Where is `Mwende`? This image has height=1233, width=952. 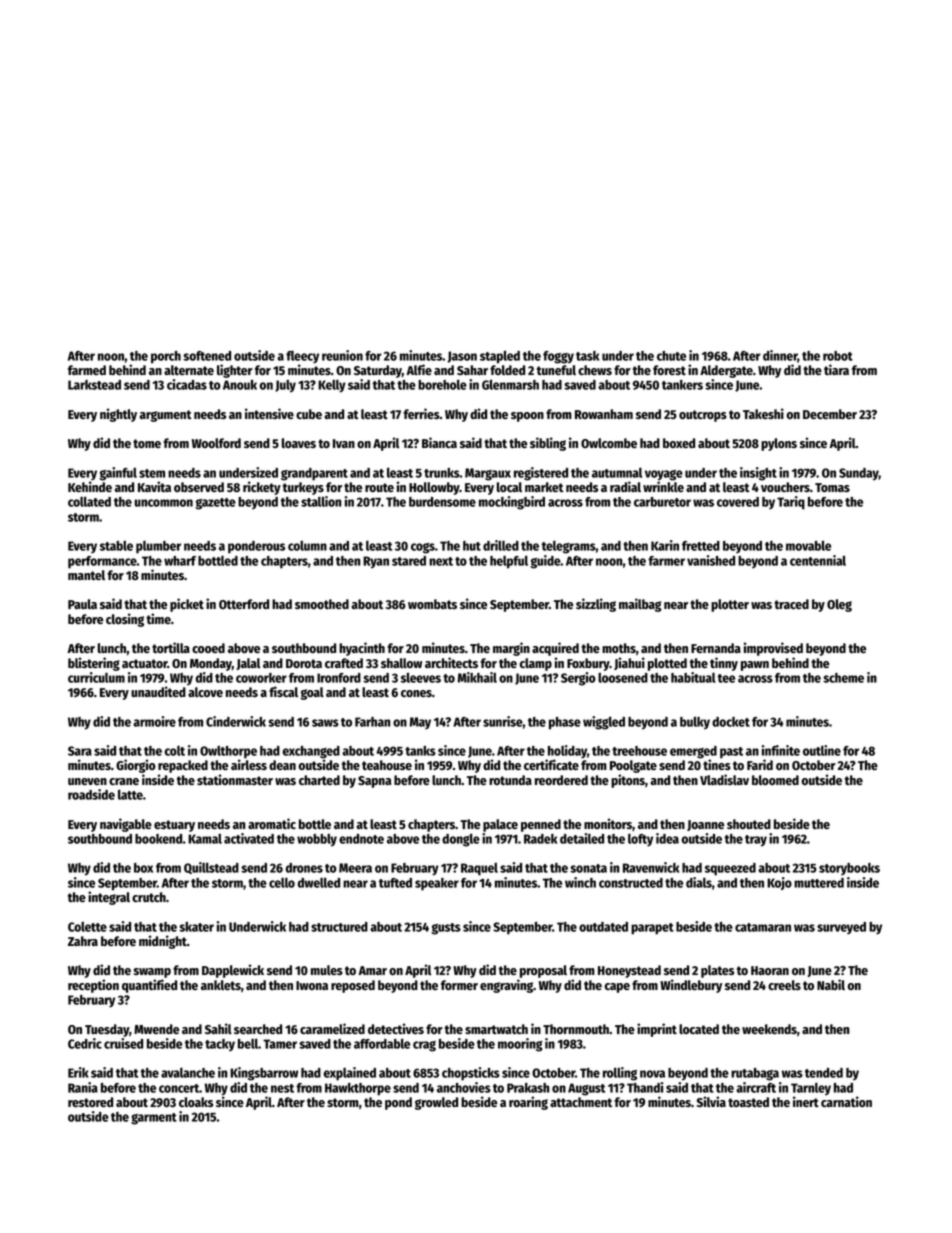
Mwende is located at coordinates (156, 1029).
